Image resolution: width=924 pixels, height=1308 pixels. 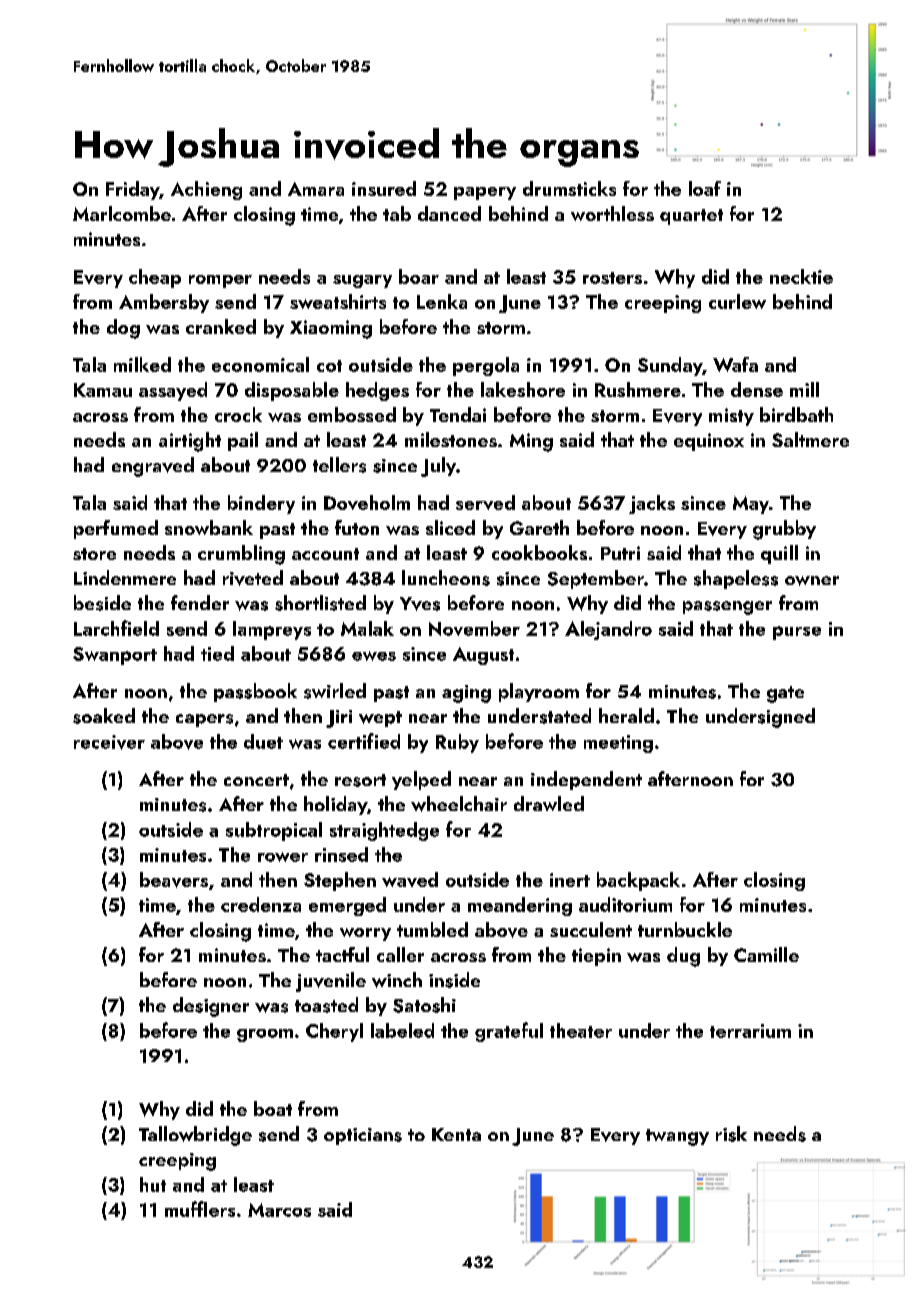 I want to click on loaf, so click(x=705, y=188).
